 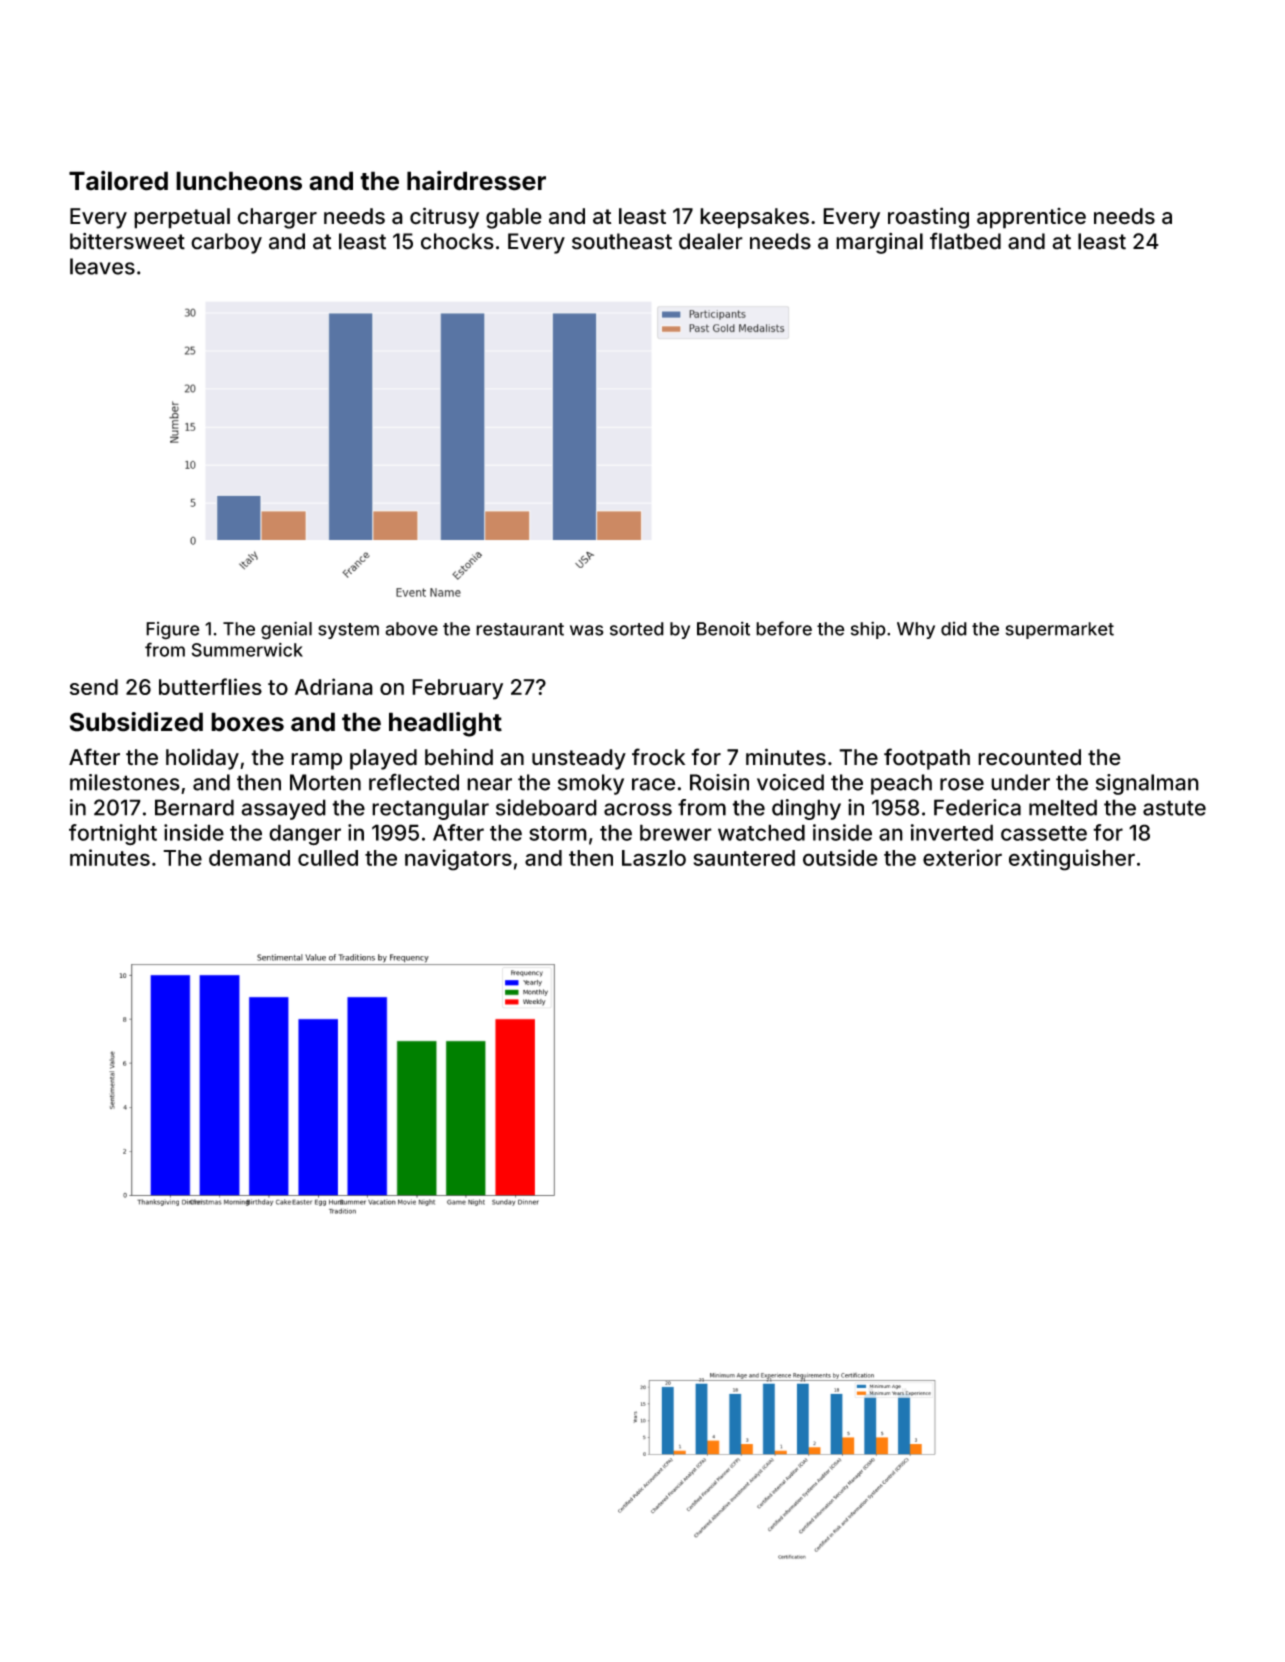 What do you see at coordinates (965, 241) in the document?
I see `flatbed` at bounding box center [965, 241].
